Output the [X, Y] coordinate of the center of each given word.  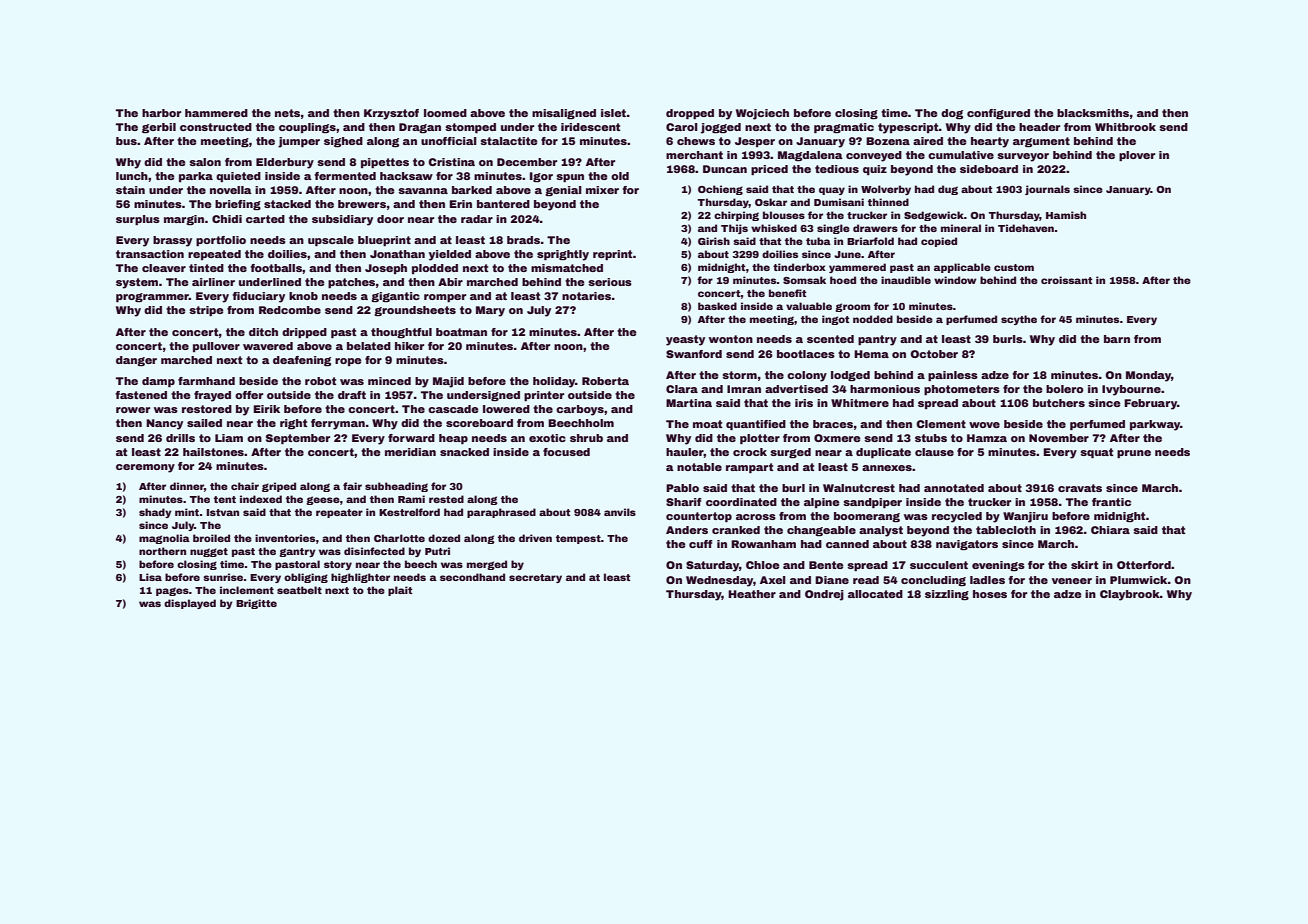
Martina [689, 403]
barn [1117, 339]
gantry [297, 552]
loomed [445, 113]
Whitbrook [1125, 127]
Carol [682, 127]
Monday [1148, 376]
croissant [1066, 280]
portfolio [221, 241]
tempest [578, 539]
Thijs [734, 229]
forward [411, 438]
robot [321, 381]
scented [830, 339]
